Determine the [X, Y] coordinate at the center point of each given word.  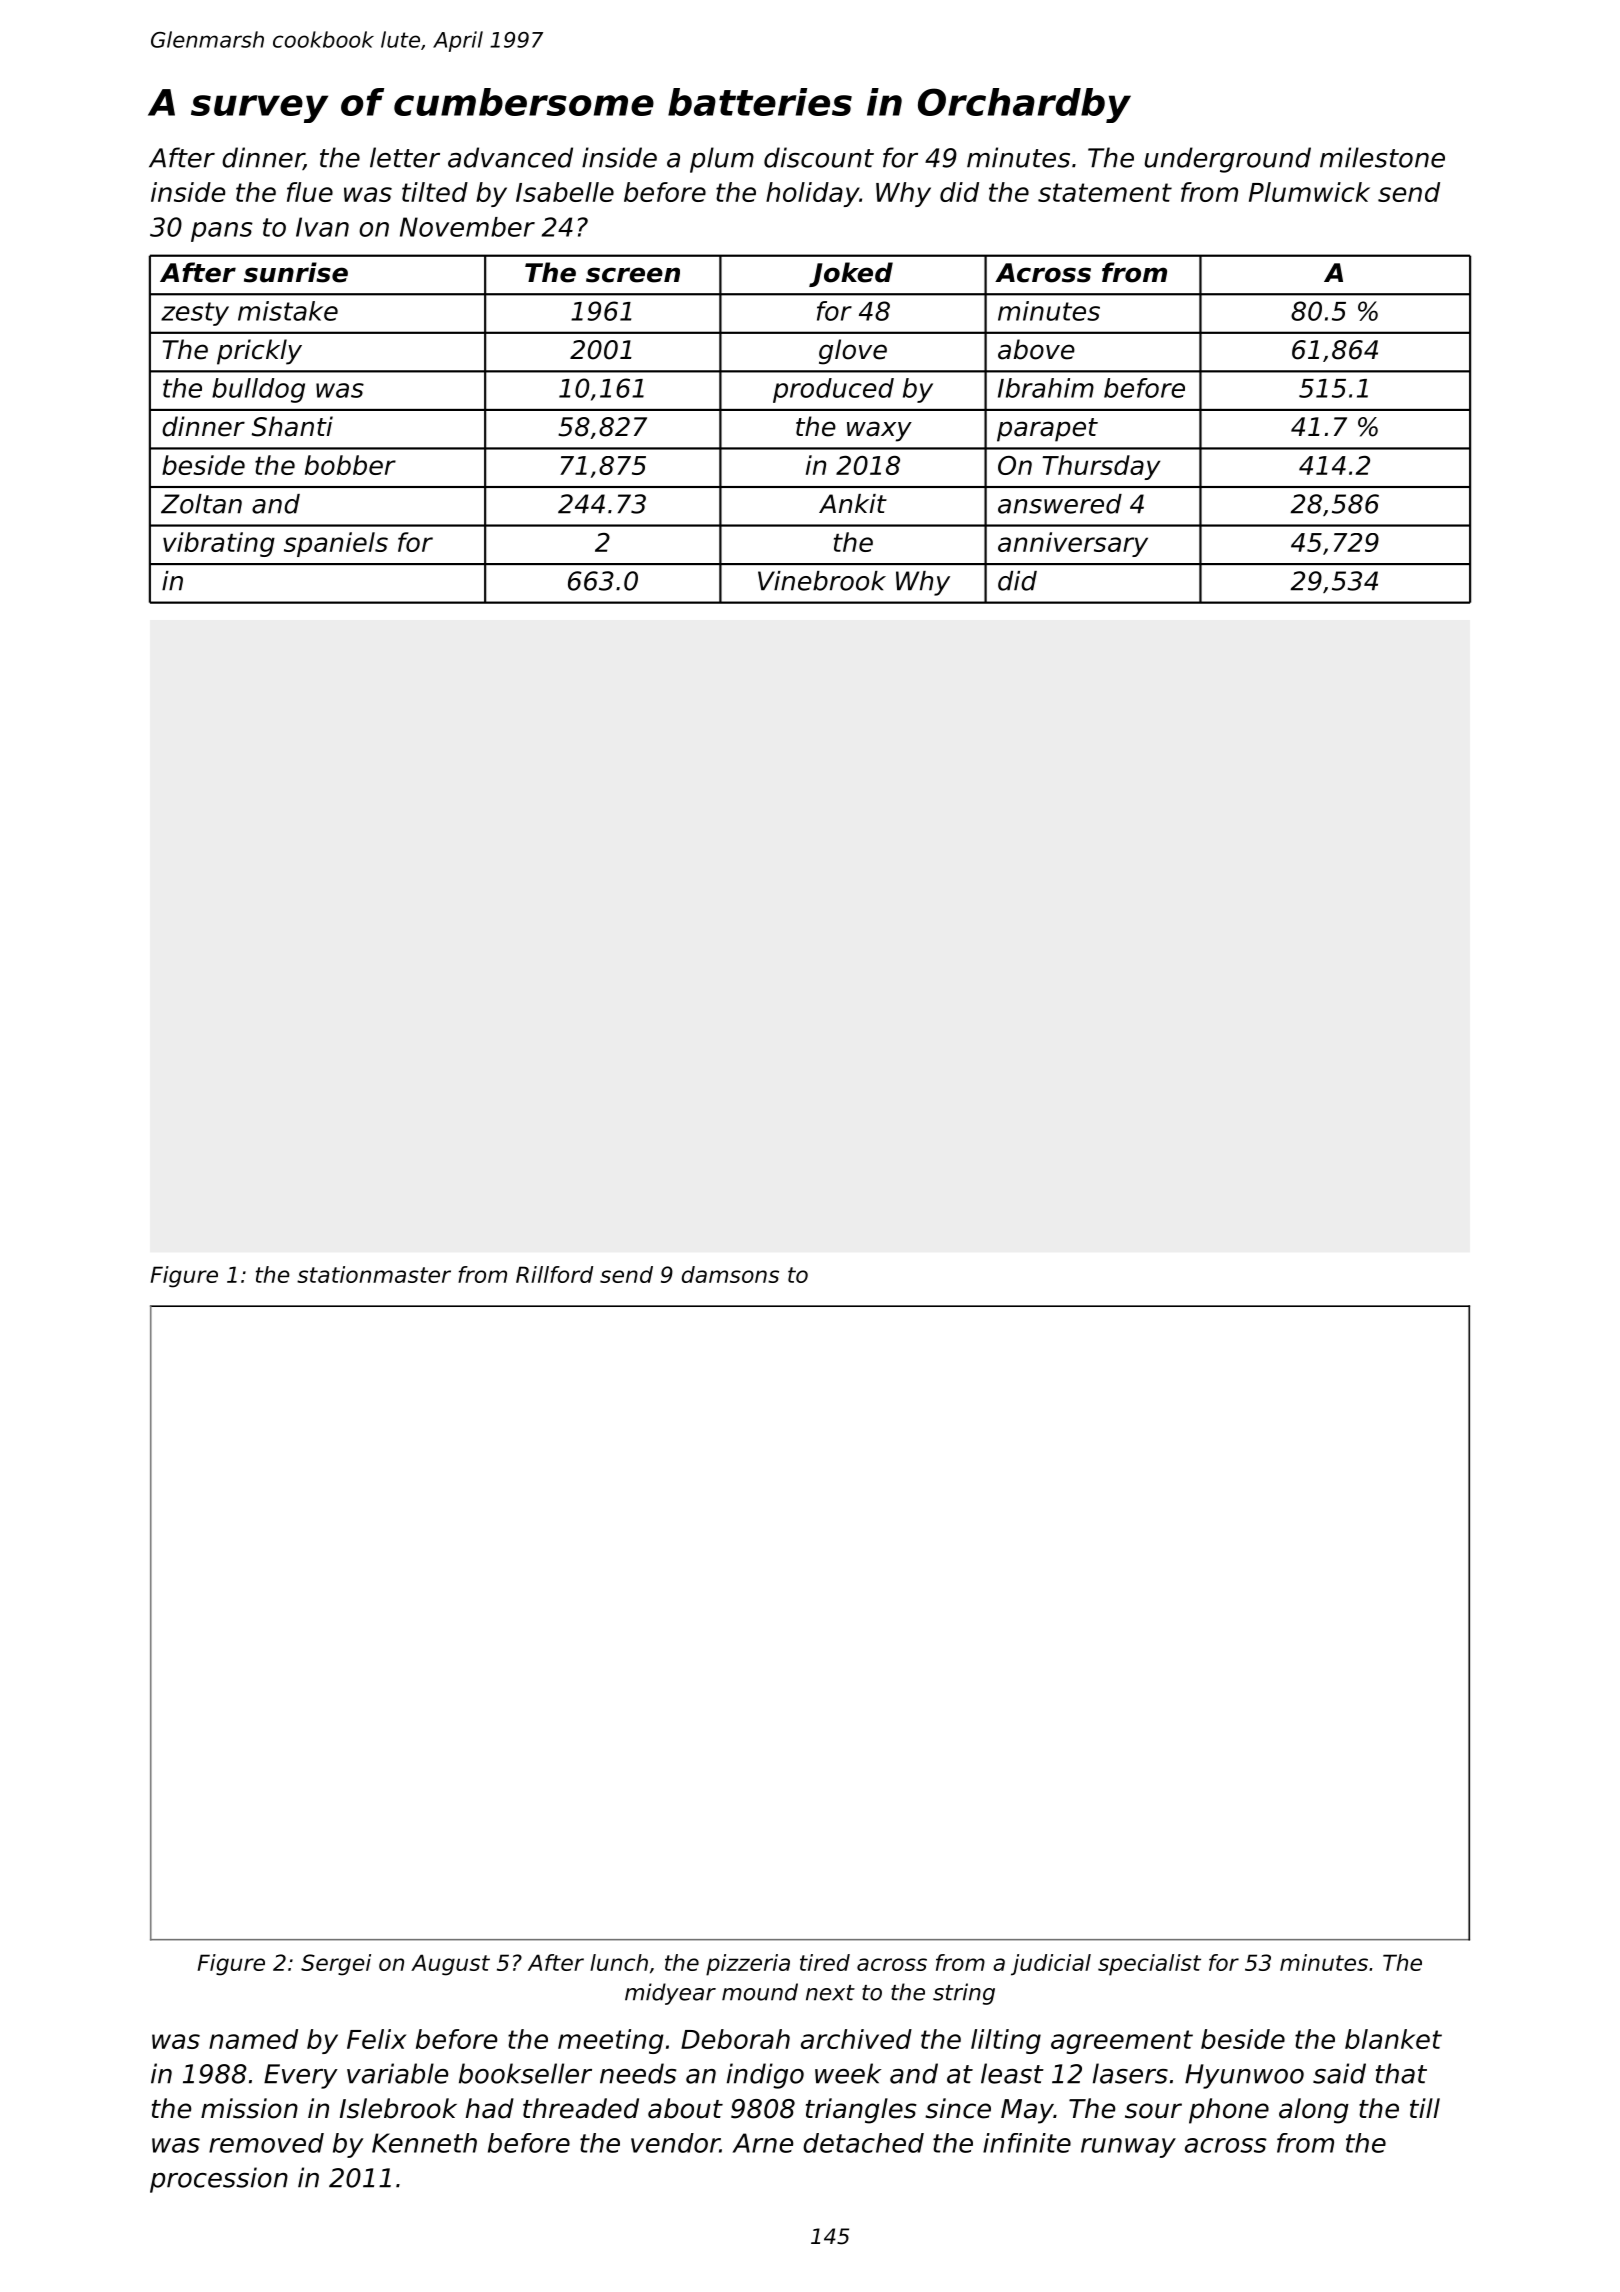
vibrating [219, 544]
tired [825, 1962]
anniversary [1073, 544]
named [253, 2039]
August [450, 1965]
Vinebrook [822, 581]
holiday [812, 194]
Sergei [336, 1965]
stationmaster [374, 1274]
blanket [1393, 2039]
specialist [1149, 1965]
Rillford [554, 1274]
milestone [1382, 157]
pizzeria [748, 1965]
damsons [730, 1274]
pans [222, 232]
